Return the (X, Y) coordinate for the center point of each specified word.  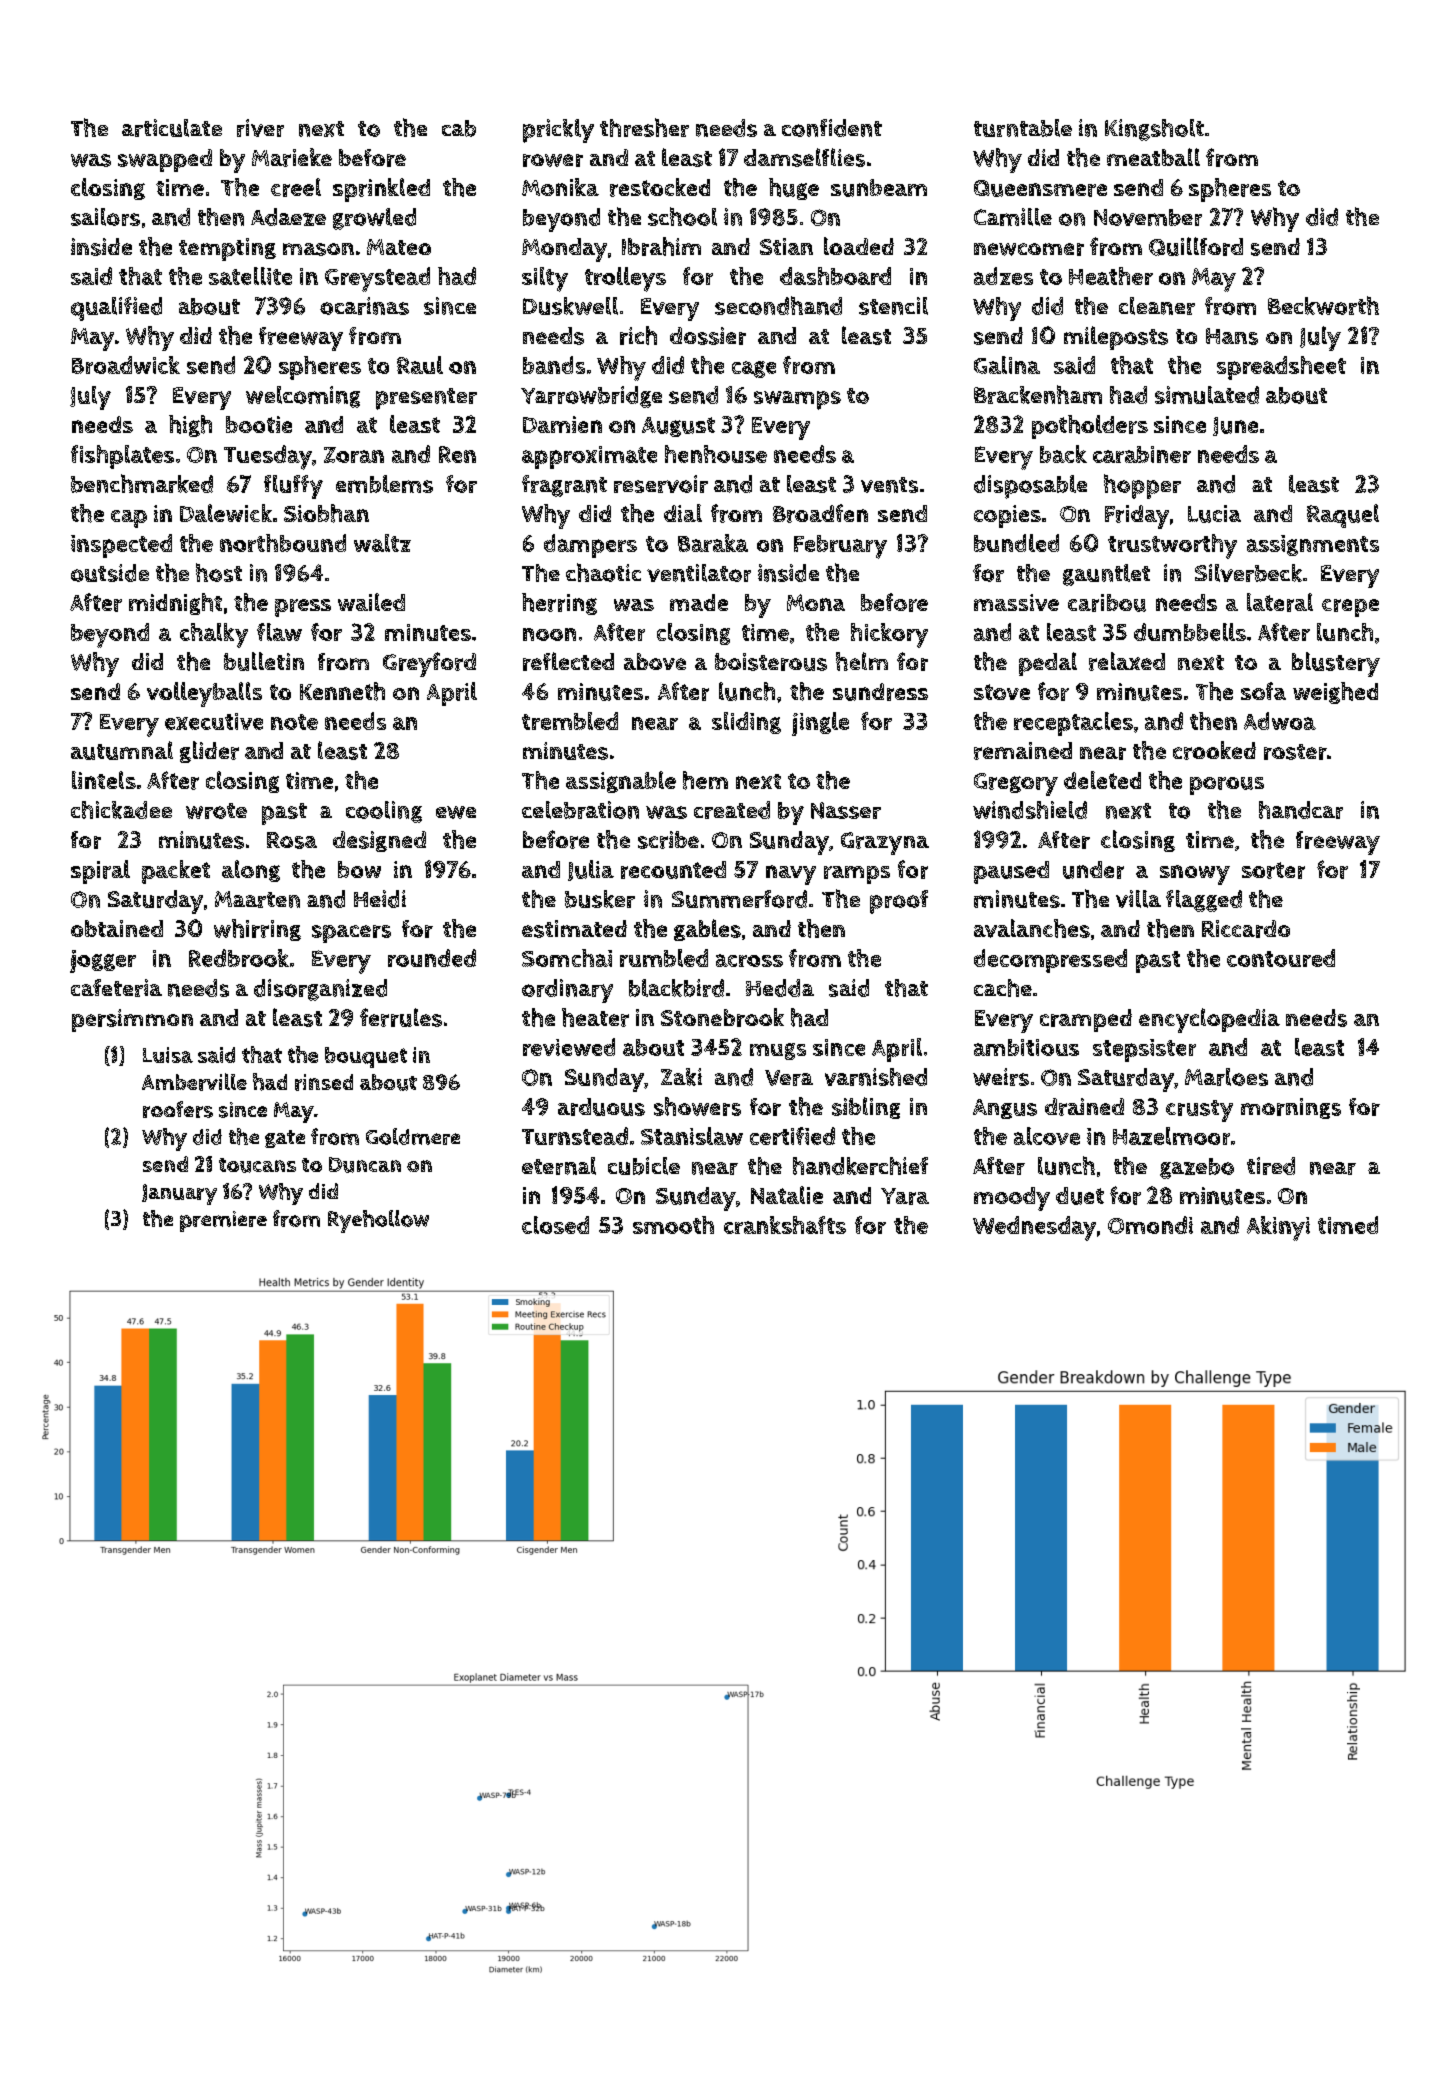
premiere (223, 1221)
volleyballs (204, 694)
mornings (1291, 1108)
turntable (1023, 128)
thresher (644, 127)
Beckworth (1323, 305)
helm (862, 661)
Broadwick (126, 365)
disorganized (320, 990)
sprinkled (381, 190)
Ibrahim (661, 246)
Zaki (681, 1077)
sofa (1263, 691)
